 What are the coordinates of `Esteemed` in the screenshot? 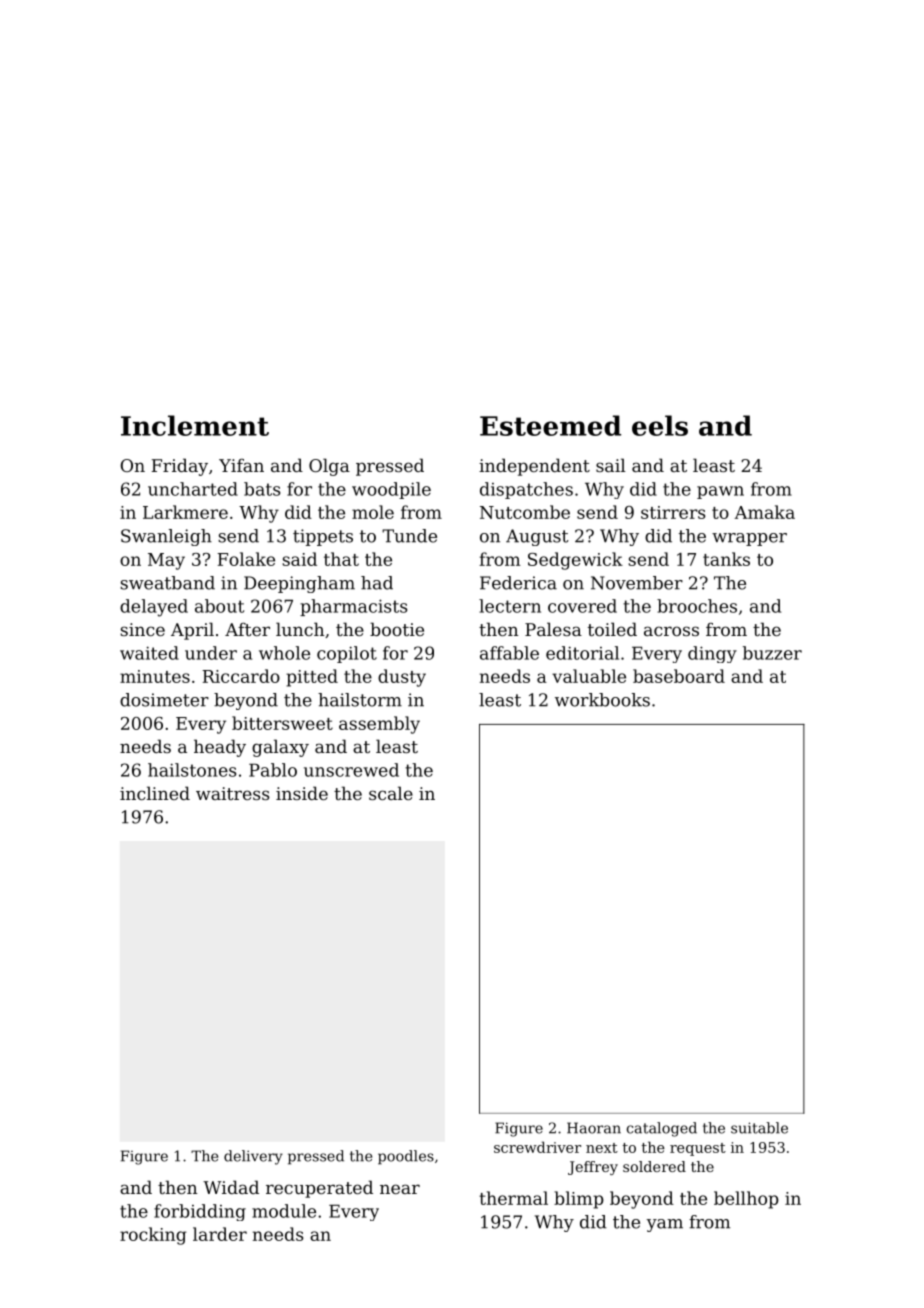 It's located at (550, 425).
